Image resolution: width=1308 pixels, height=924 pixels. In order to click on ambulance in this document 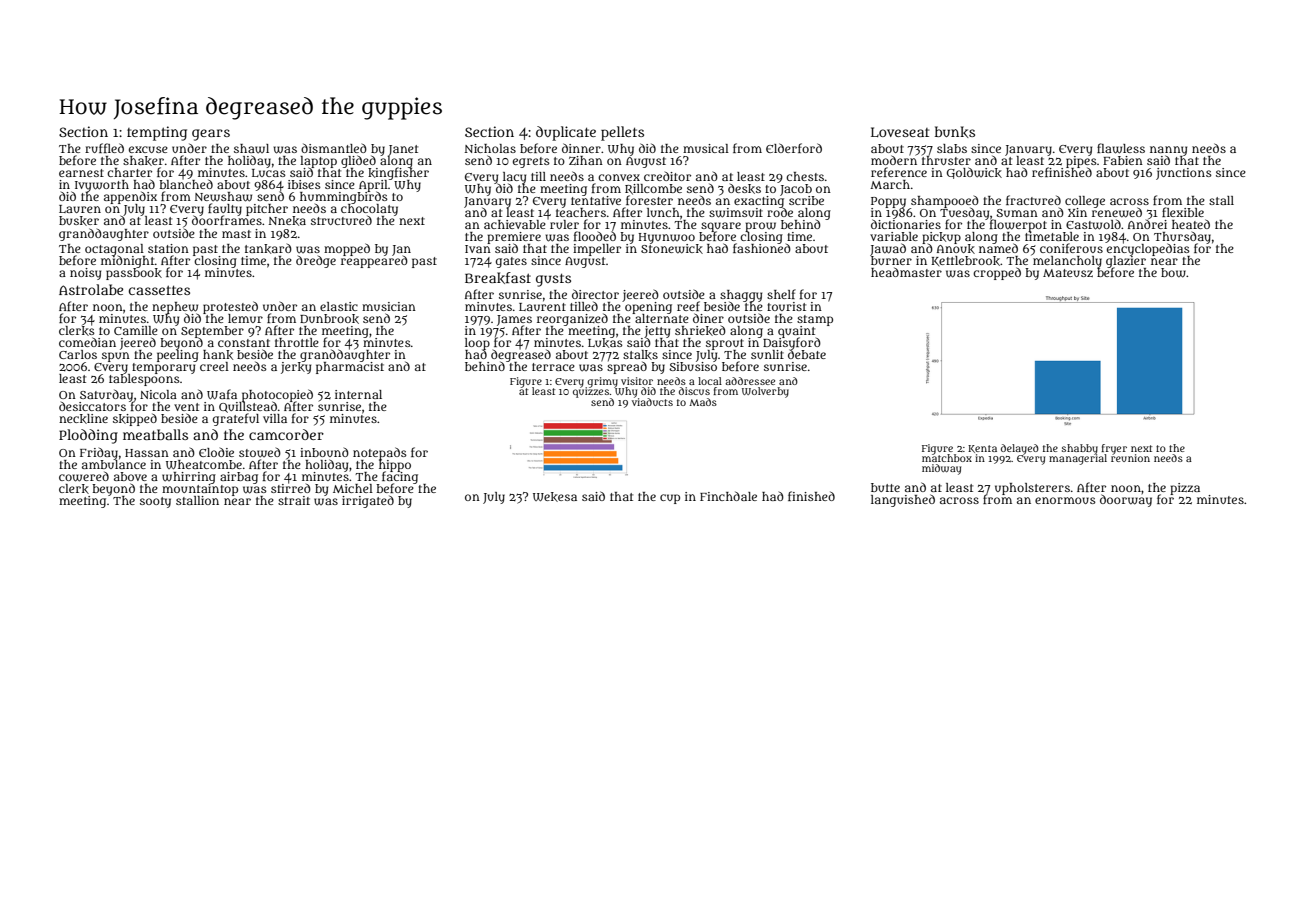, I will do `click(114, 464)`.
